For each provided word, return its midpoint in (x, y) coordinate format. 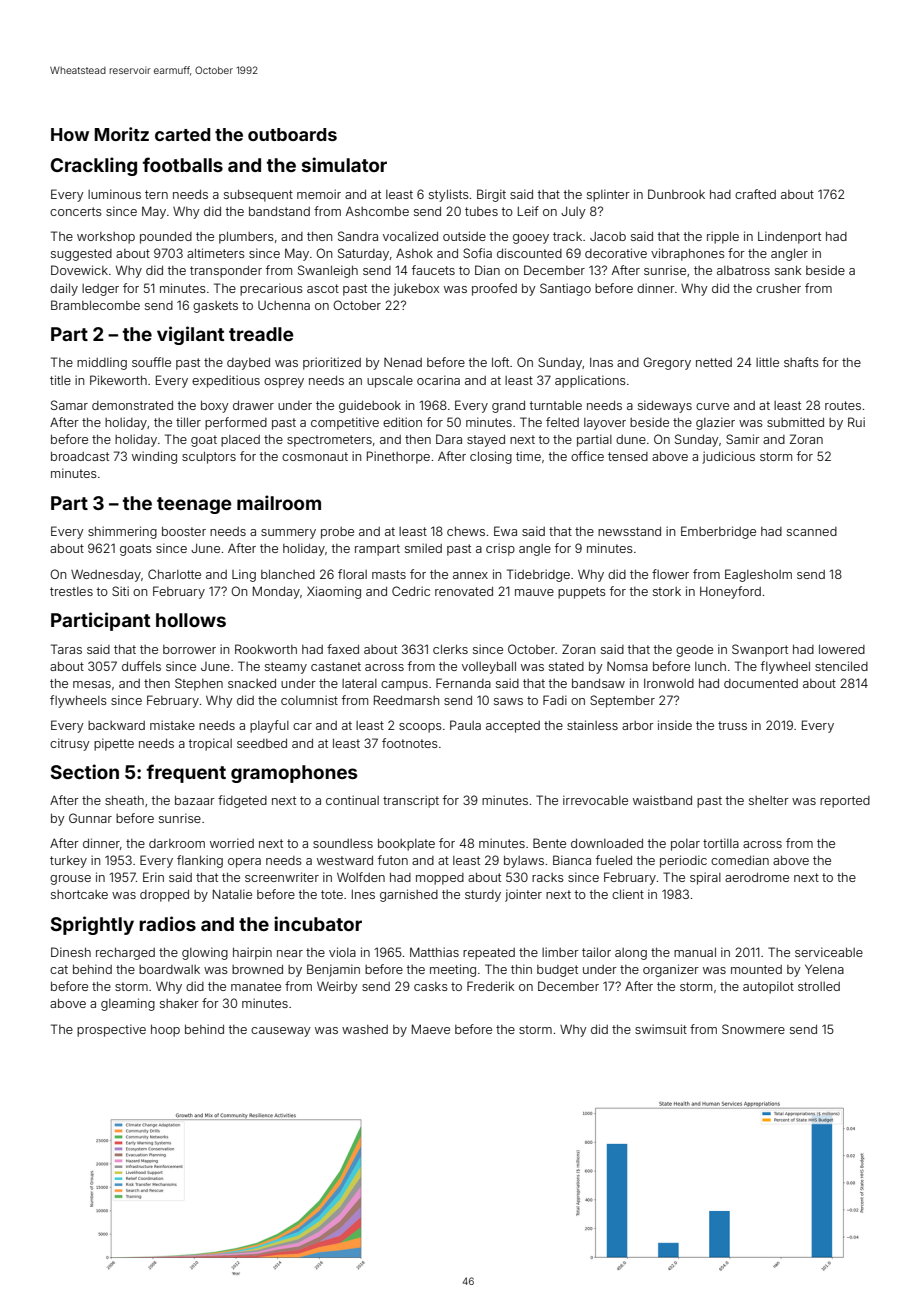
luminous (114, 194)
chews (466, 531)
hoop (165, 1031)
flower (670, 574)
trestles (71, 591)
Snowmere (753, 1029)
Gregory (667, 363)
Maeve (431, 1029)
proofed (494, 289)
